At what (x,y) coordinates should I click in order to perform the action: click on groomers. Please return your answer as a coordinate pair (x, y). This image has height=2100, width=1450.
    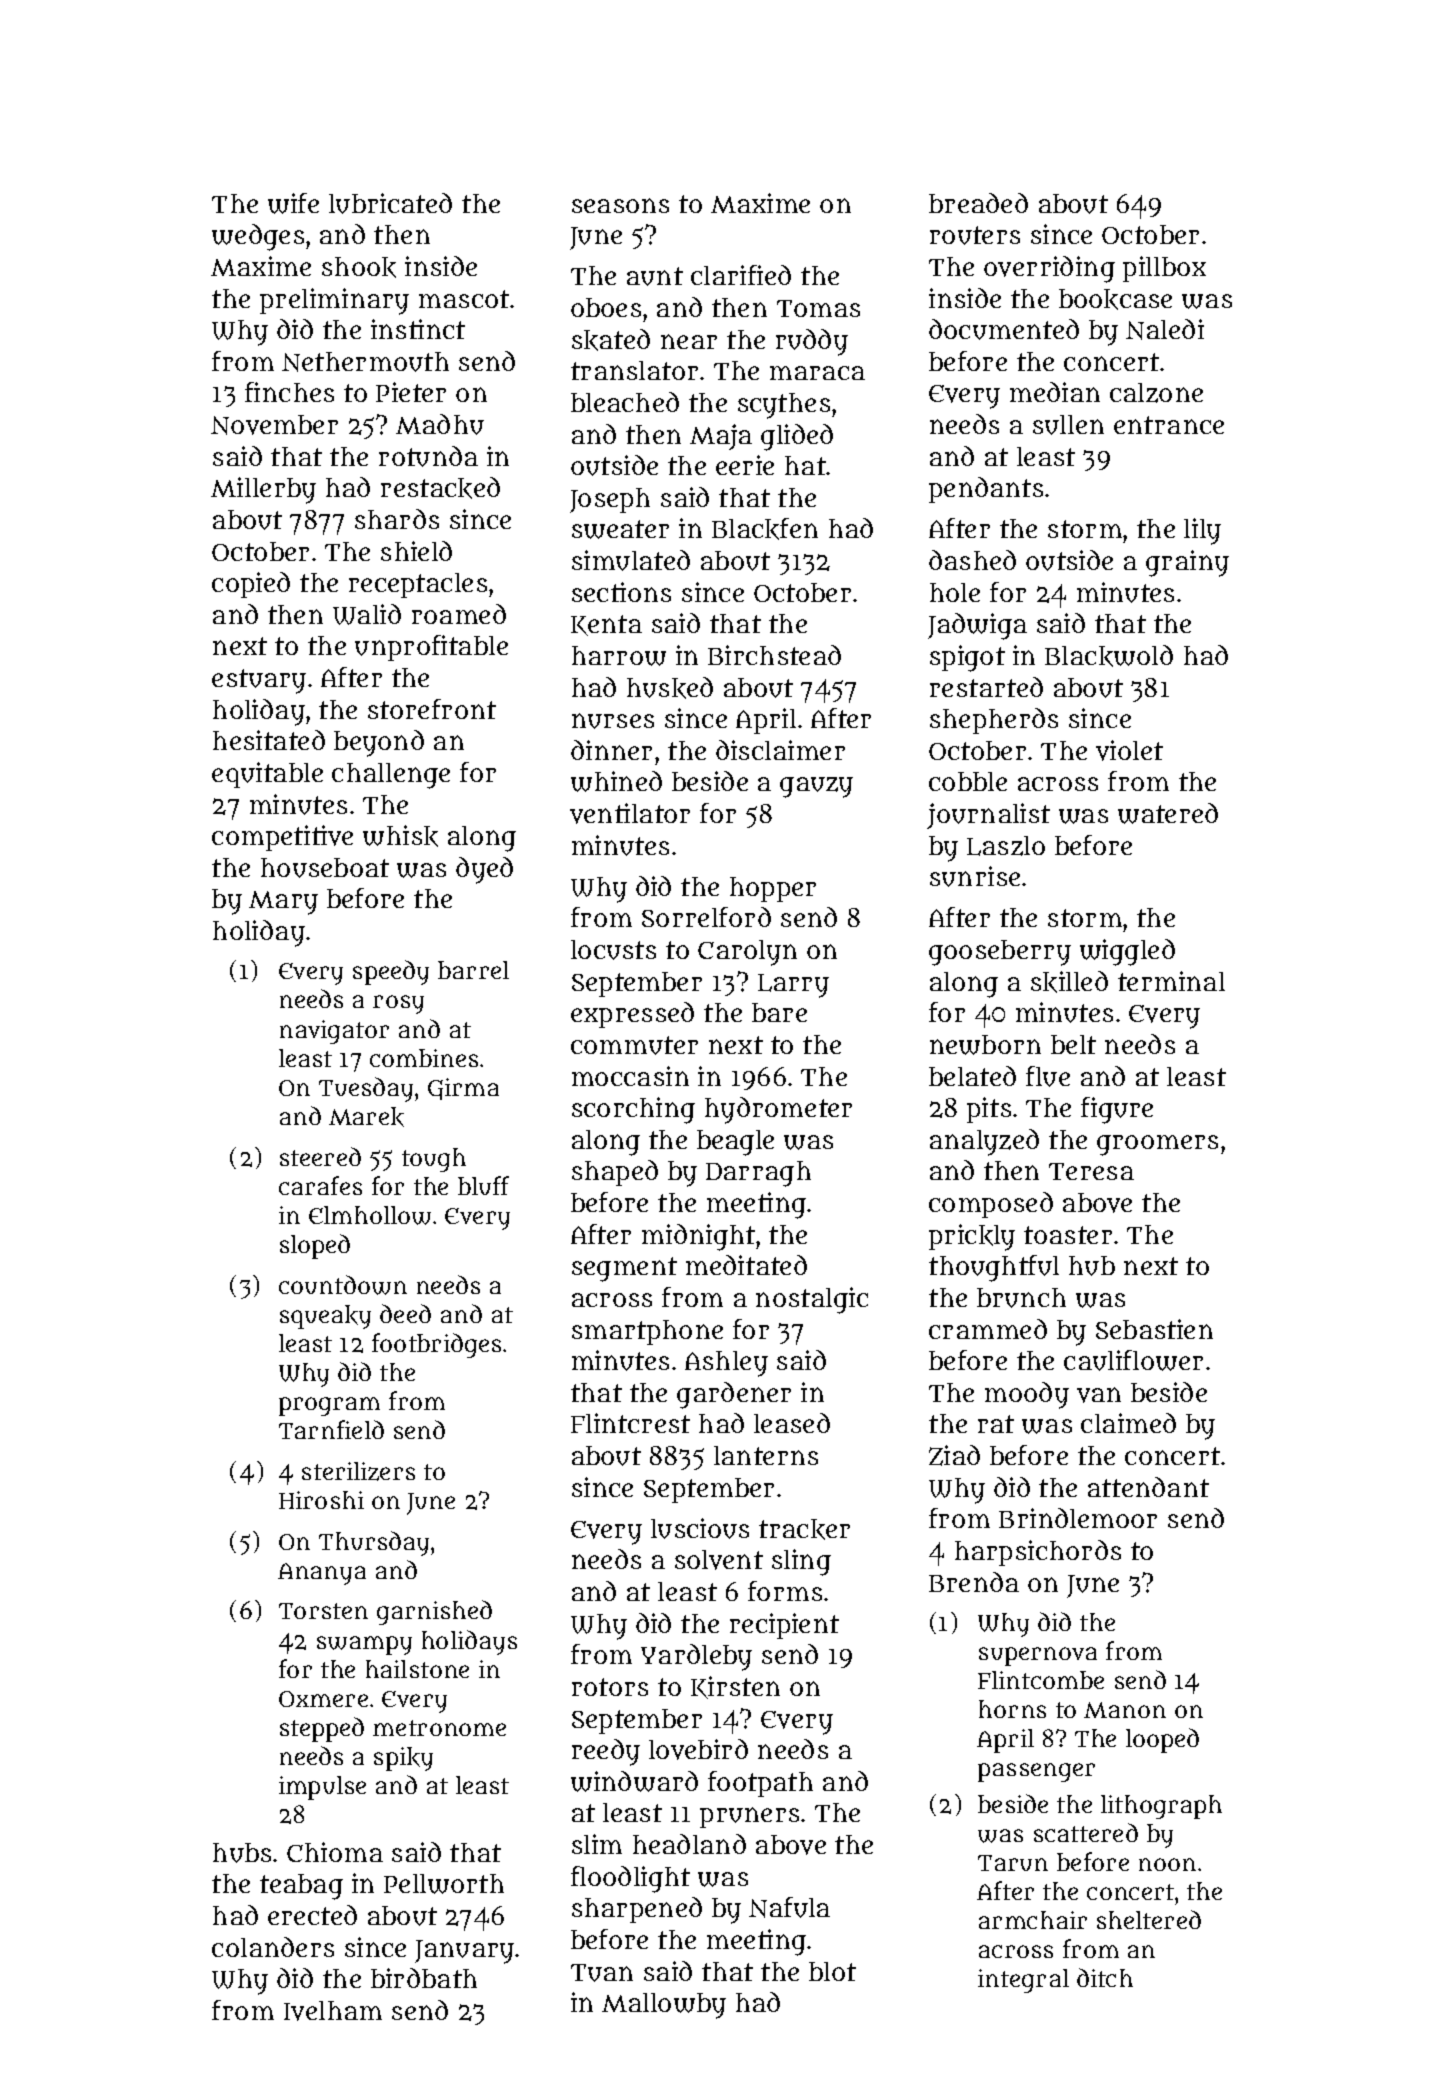
    Looking at the image, I should click on (1157, 1145).
